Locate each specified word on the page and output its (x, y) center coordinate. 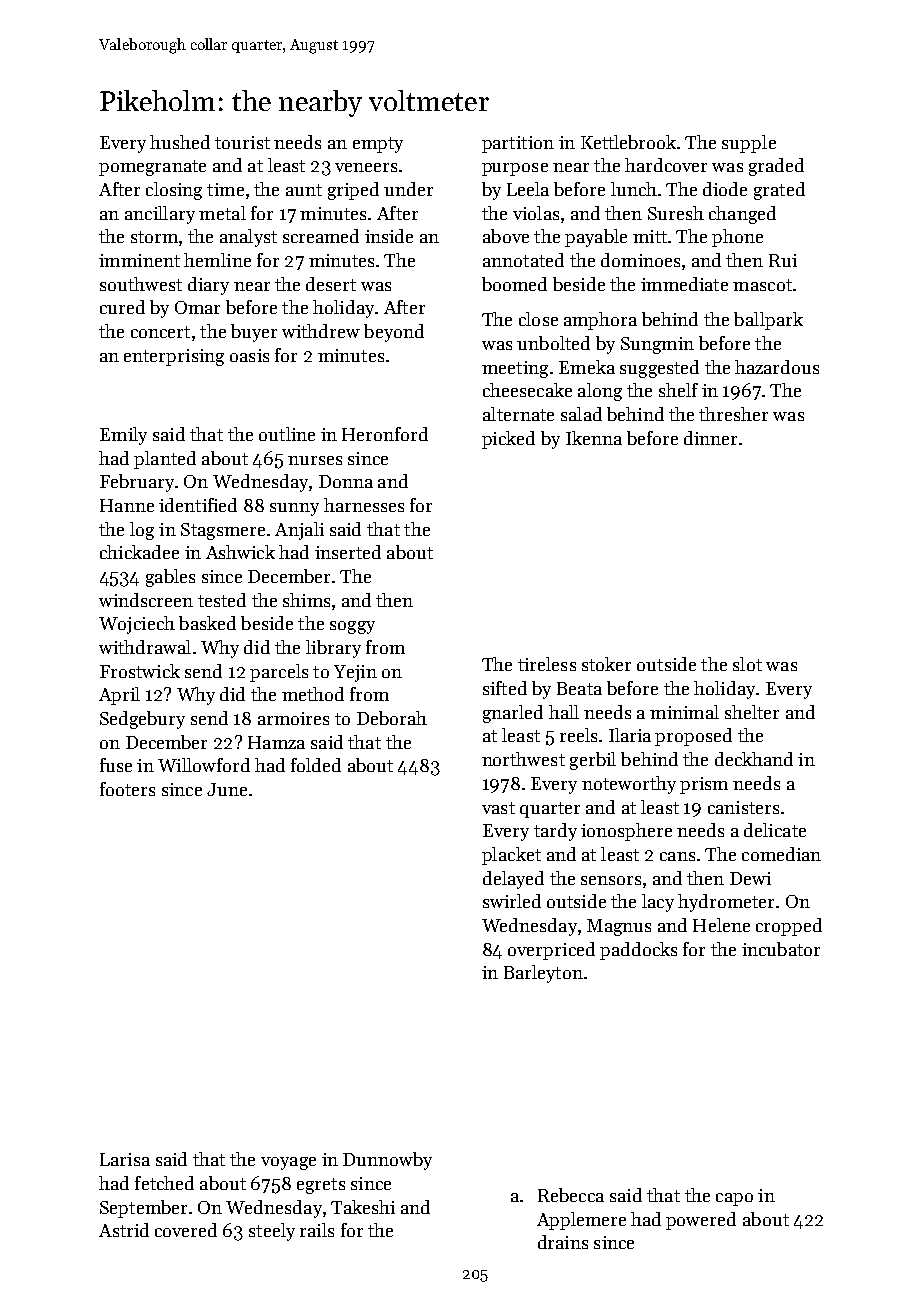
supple (749, 144)
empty (378, 145)
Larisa (125, 1159)
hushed (180, 142)
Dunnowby (387, 1161)
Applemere (581, 1221)
